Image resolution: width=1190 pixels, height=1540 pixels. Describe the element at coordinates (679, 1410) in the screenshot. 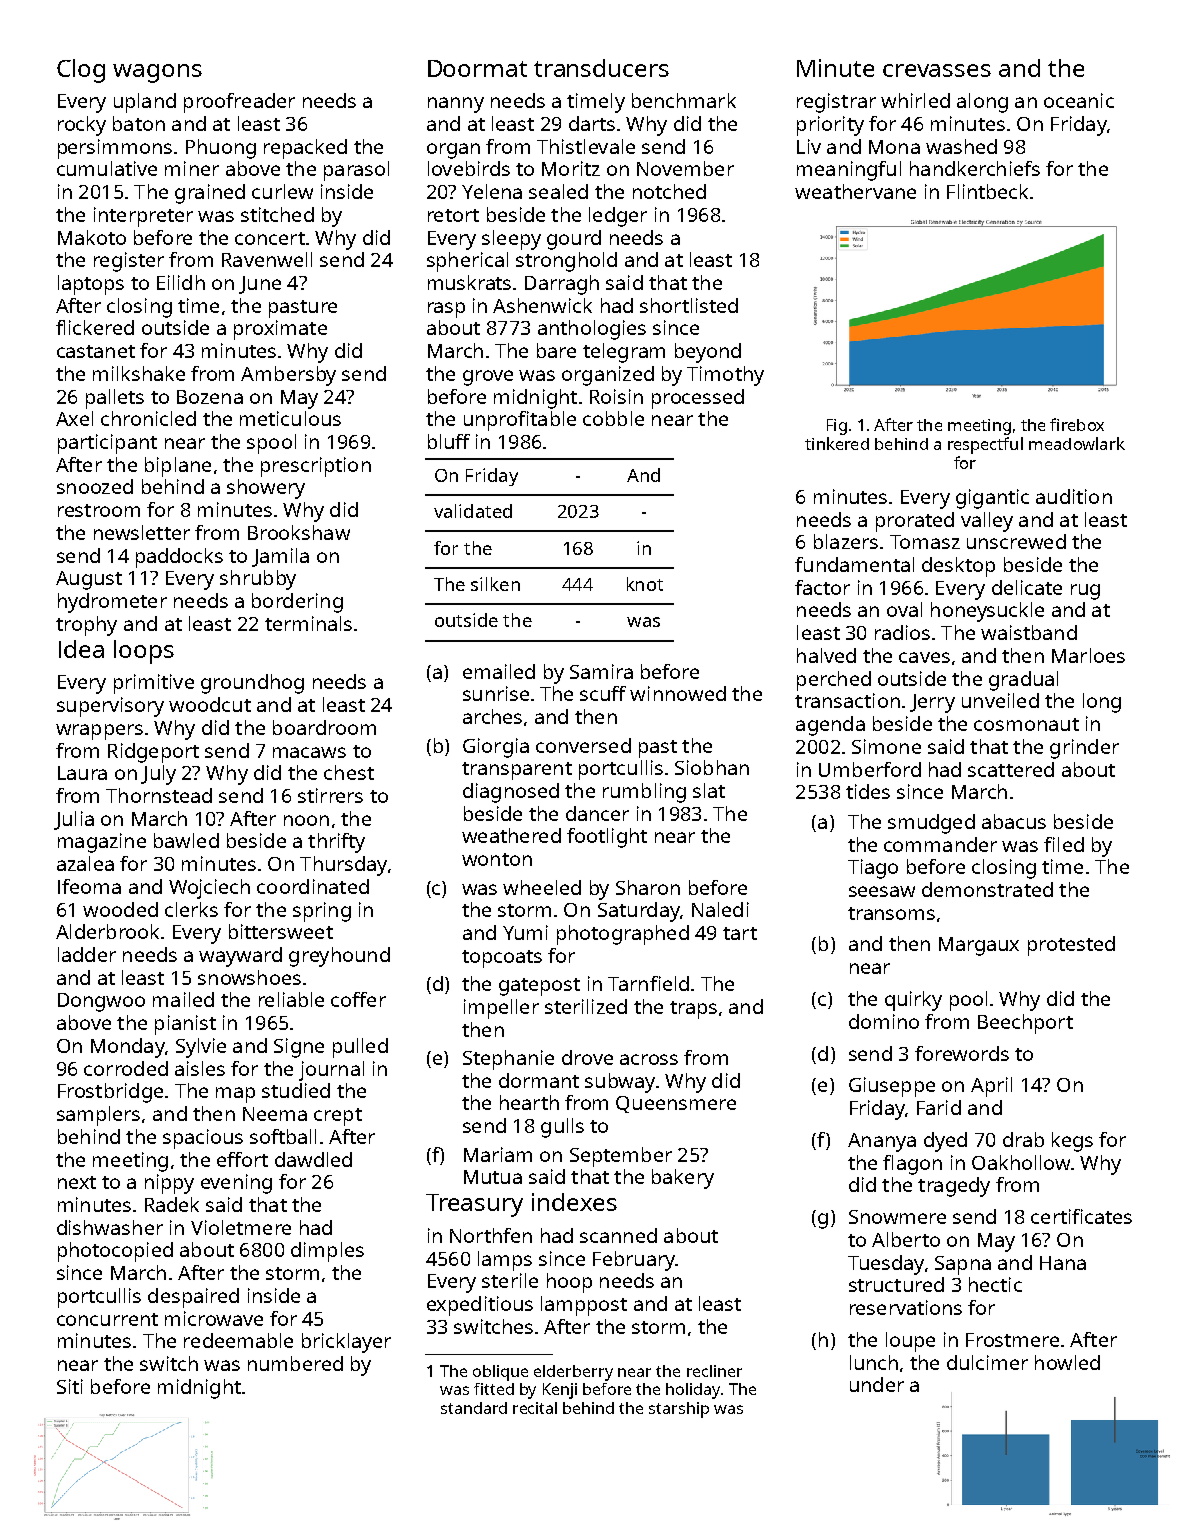

I see `starship` at that location.
